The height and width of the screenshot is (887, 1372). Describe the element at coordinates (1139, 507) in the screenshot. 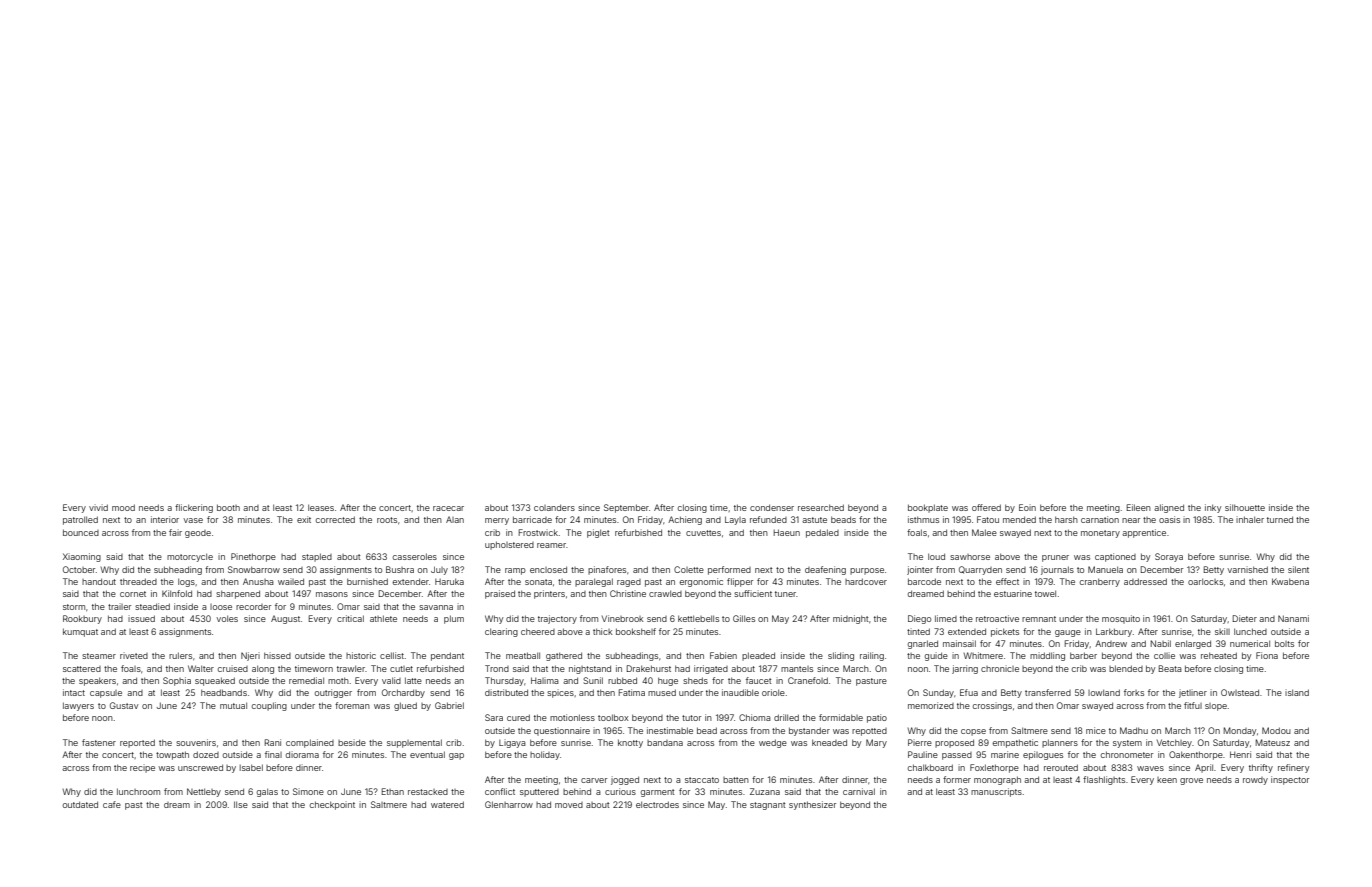

I see `Eileen` at that location.
